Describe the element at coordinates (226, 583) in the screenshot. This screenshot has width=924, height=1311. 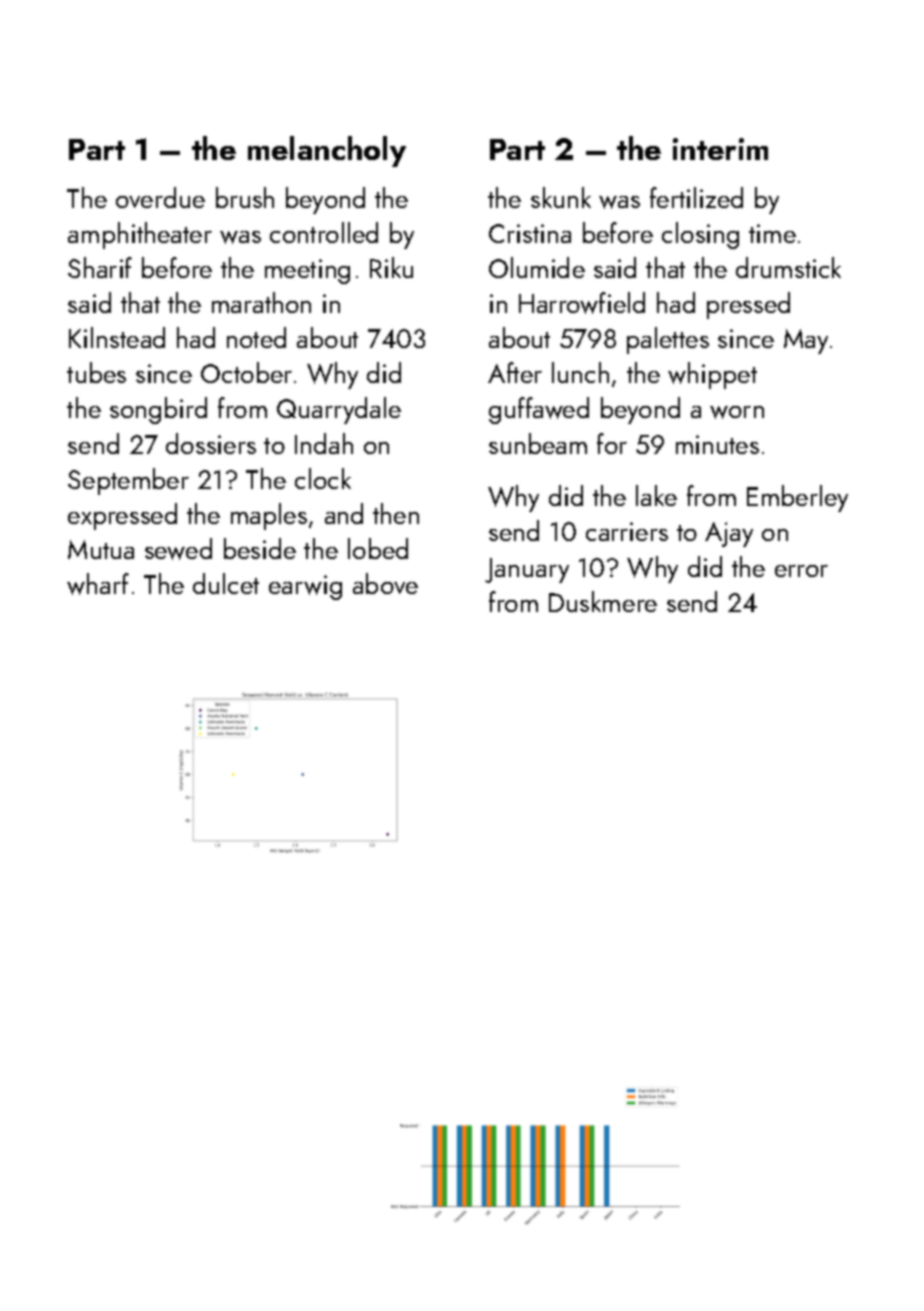
I see `dulcet` at that location.
